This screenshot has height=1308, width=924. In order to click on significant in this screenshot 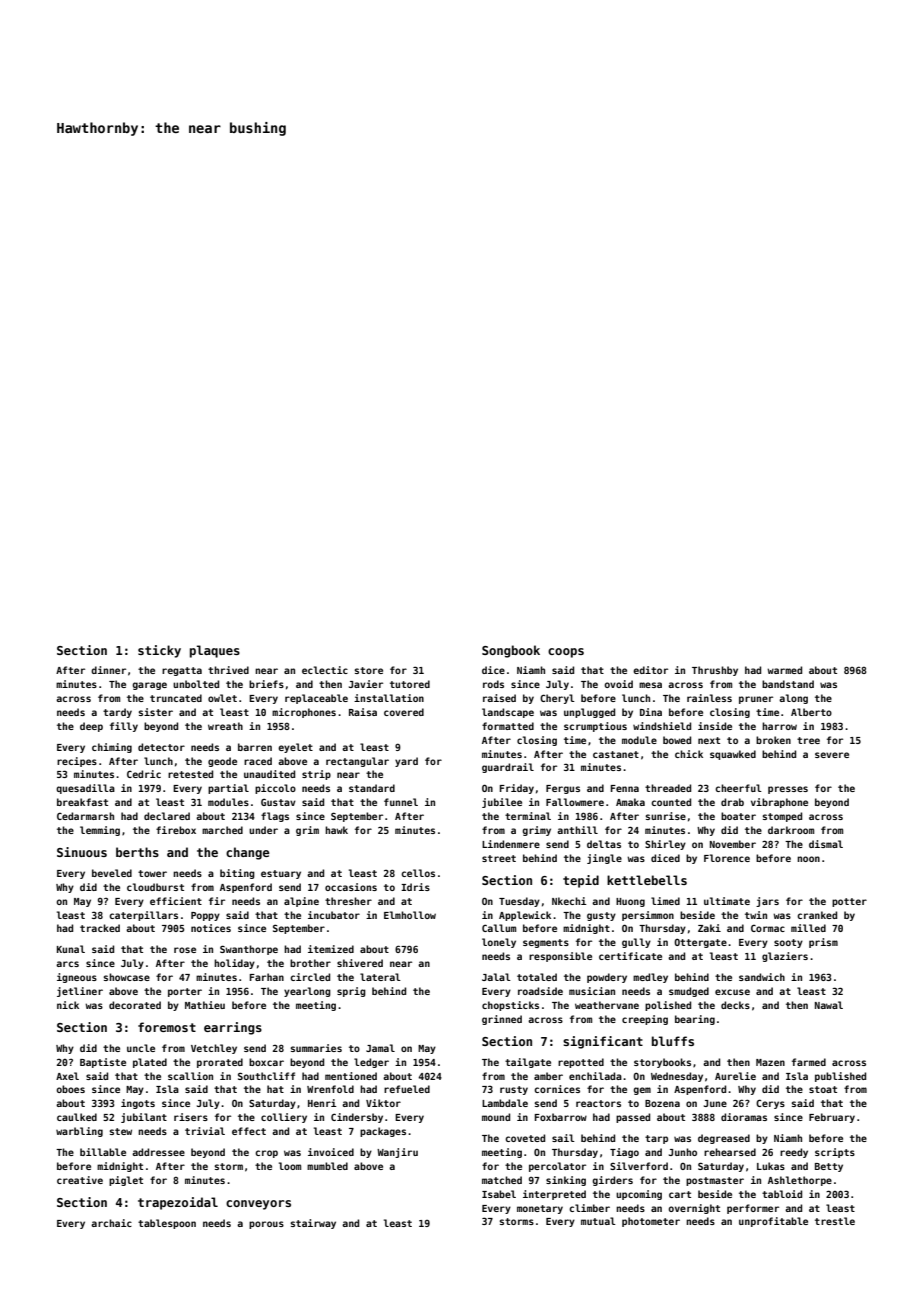, I will do `click(603, 1042)`.
